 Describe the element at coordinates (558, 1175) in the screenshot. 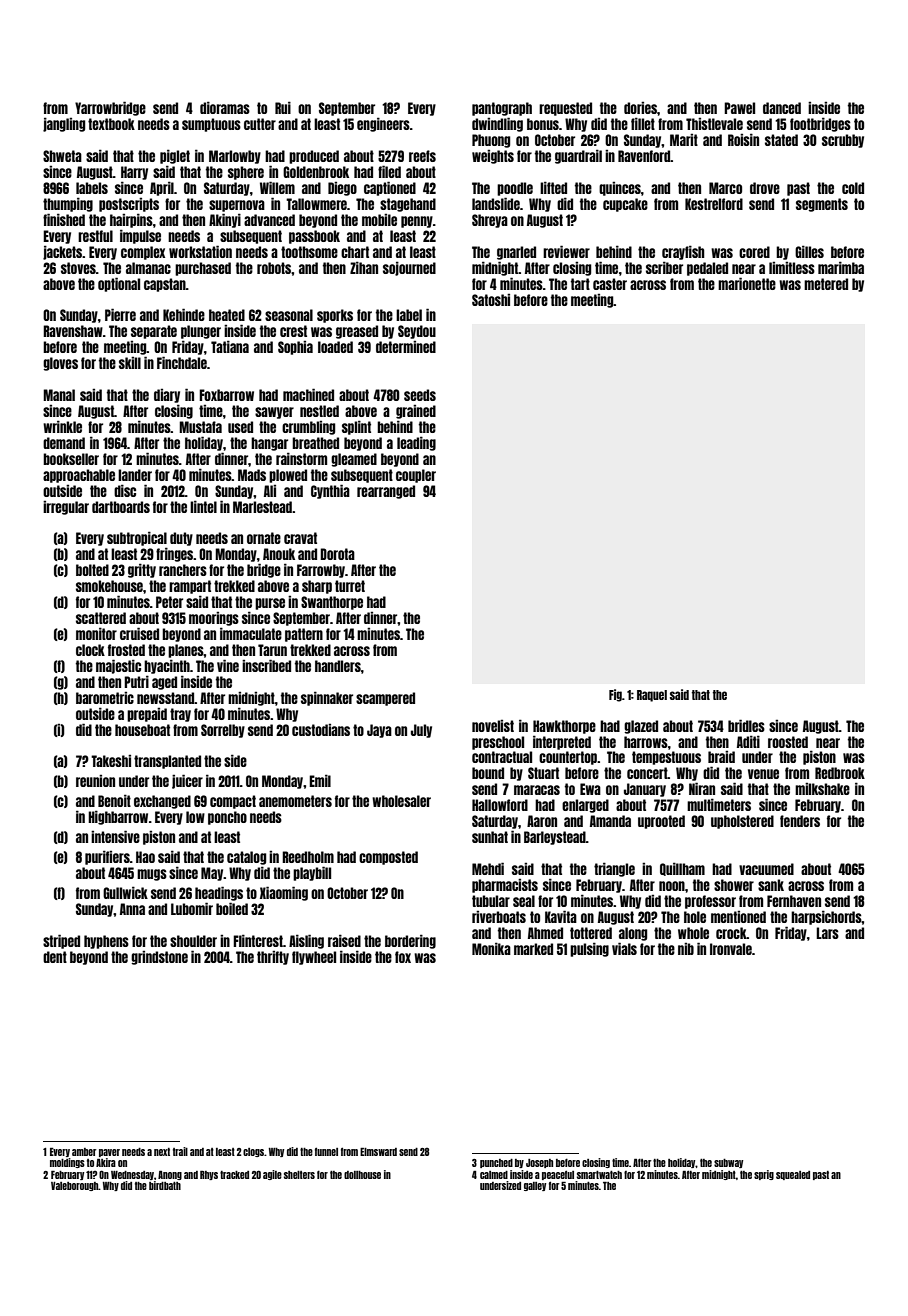

I see `peaceful` at that location.
